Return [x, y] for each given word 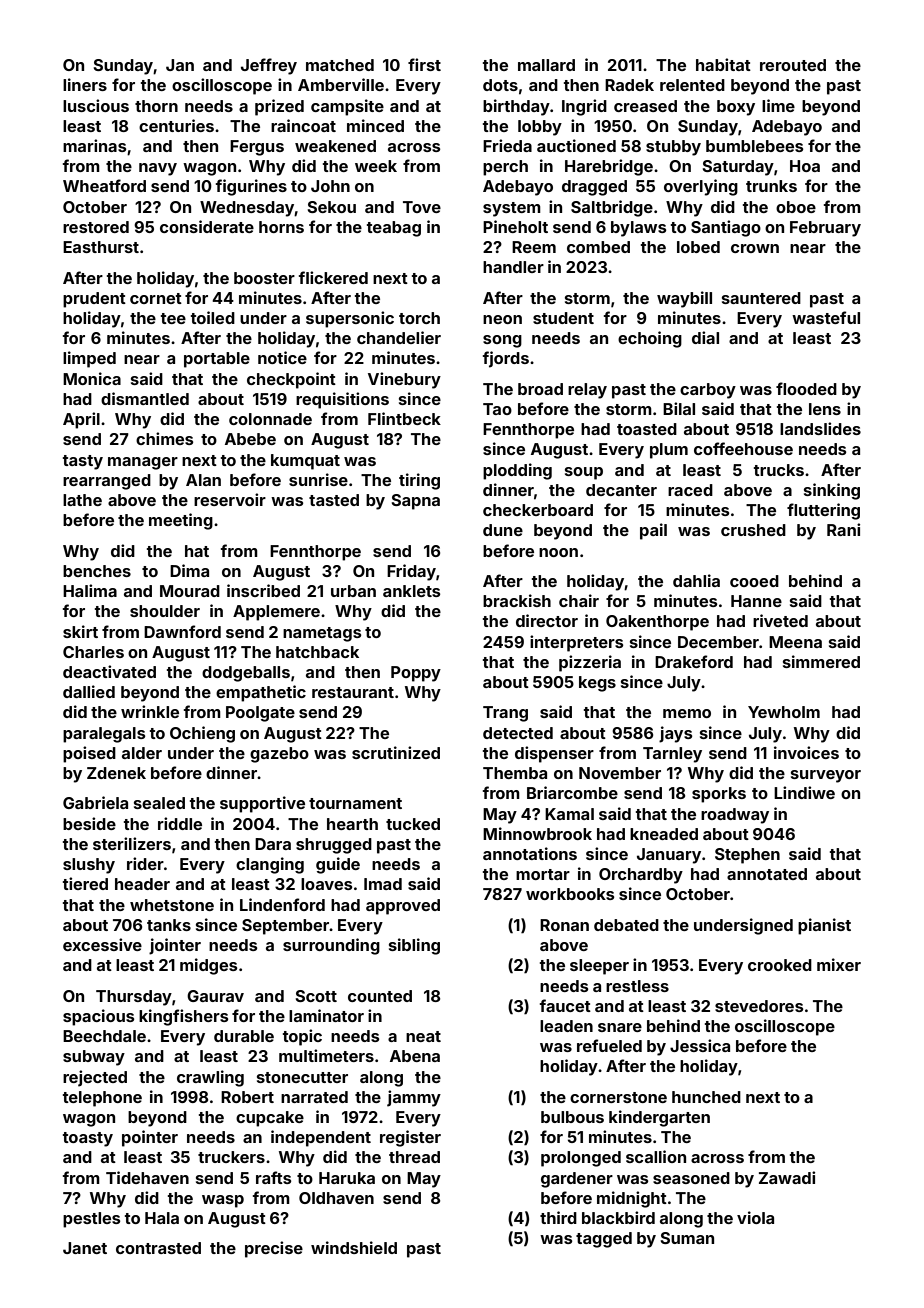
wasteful [826, 317]
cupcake [270, 1119]
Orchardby [641, 876]
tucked [413, 824]
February [825, 229]
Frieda [507, 145]
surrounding [331, 946]
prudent [94, 300]
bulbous [572, 1117]
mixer [839, 964]
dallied [89, 691]
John [330, 186]
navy [158, 169]
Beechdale [104, 1036]
